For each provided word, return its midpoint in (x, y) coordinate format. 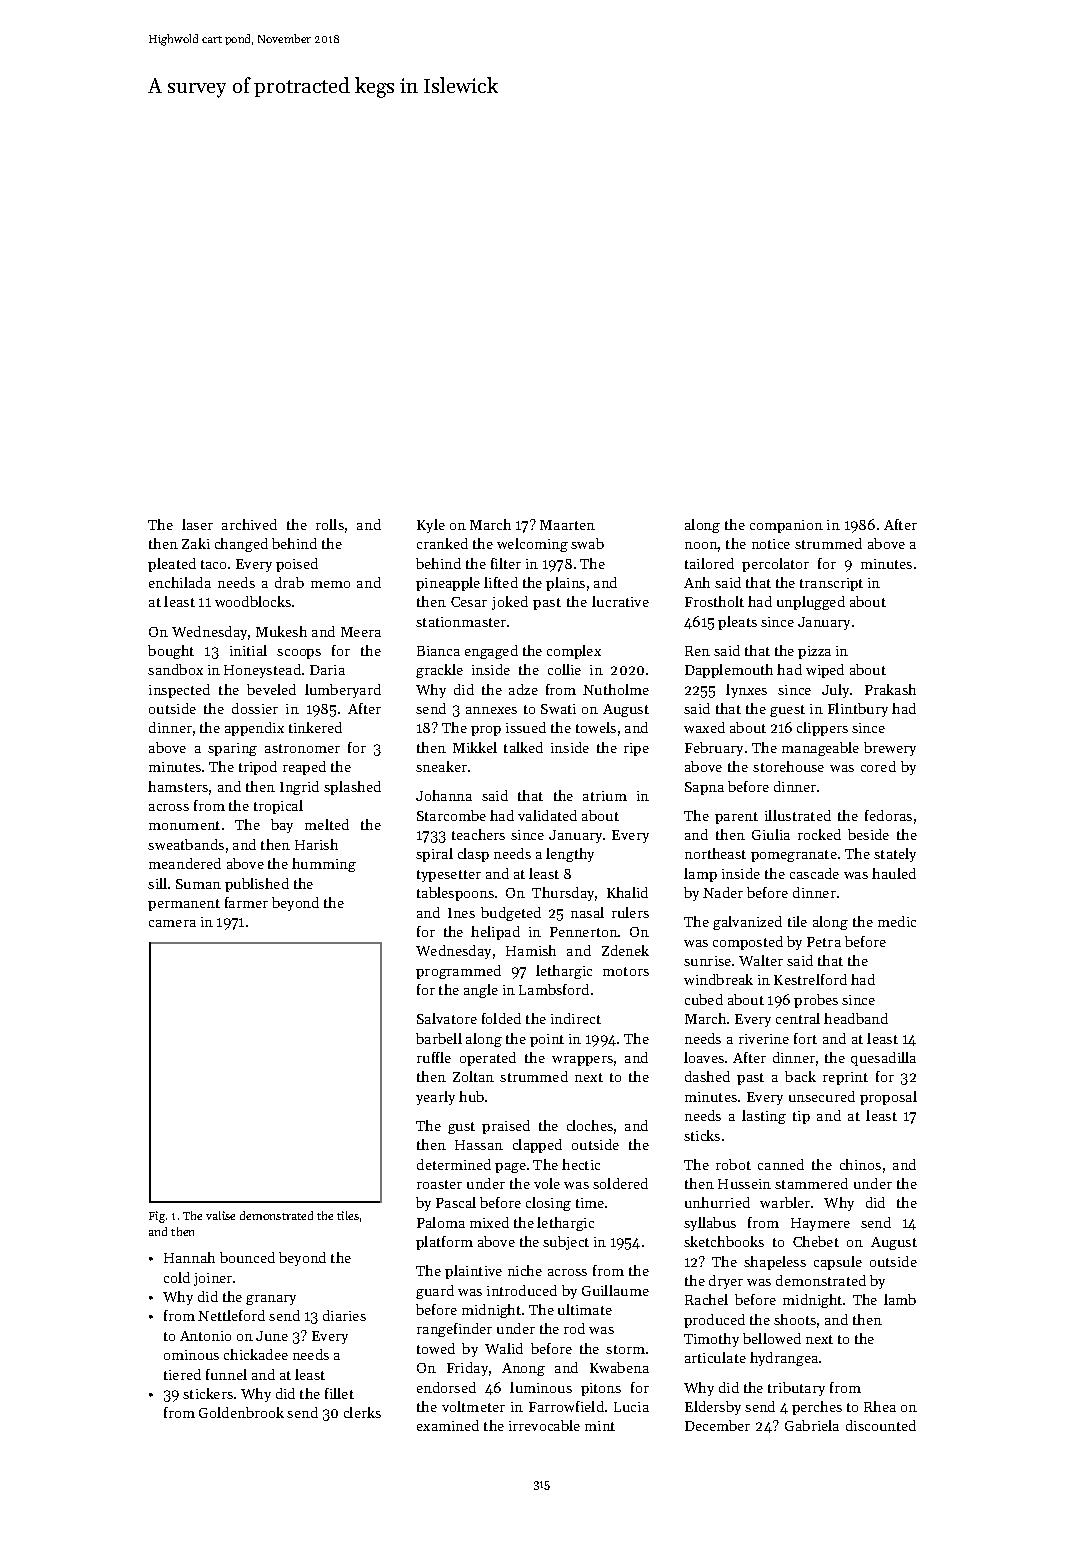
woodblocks (253, 601)
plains (565, 584)
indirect (576, 1018)
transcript (831, 584)
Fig (157, 1217)
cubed (704, 999)
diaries (344, 1315)
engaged (491, 652)
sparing (232, 749)
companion (786, 526)
